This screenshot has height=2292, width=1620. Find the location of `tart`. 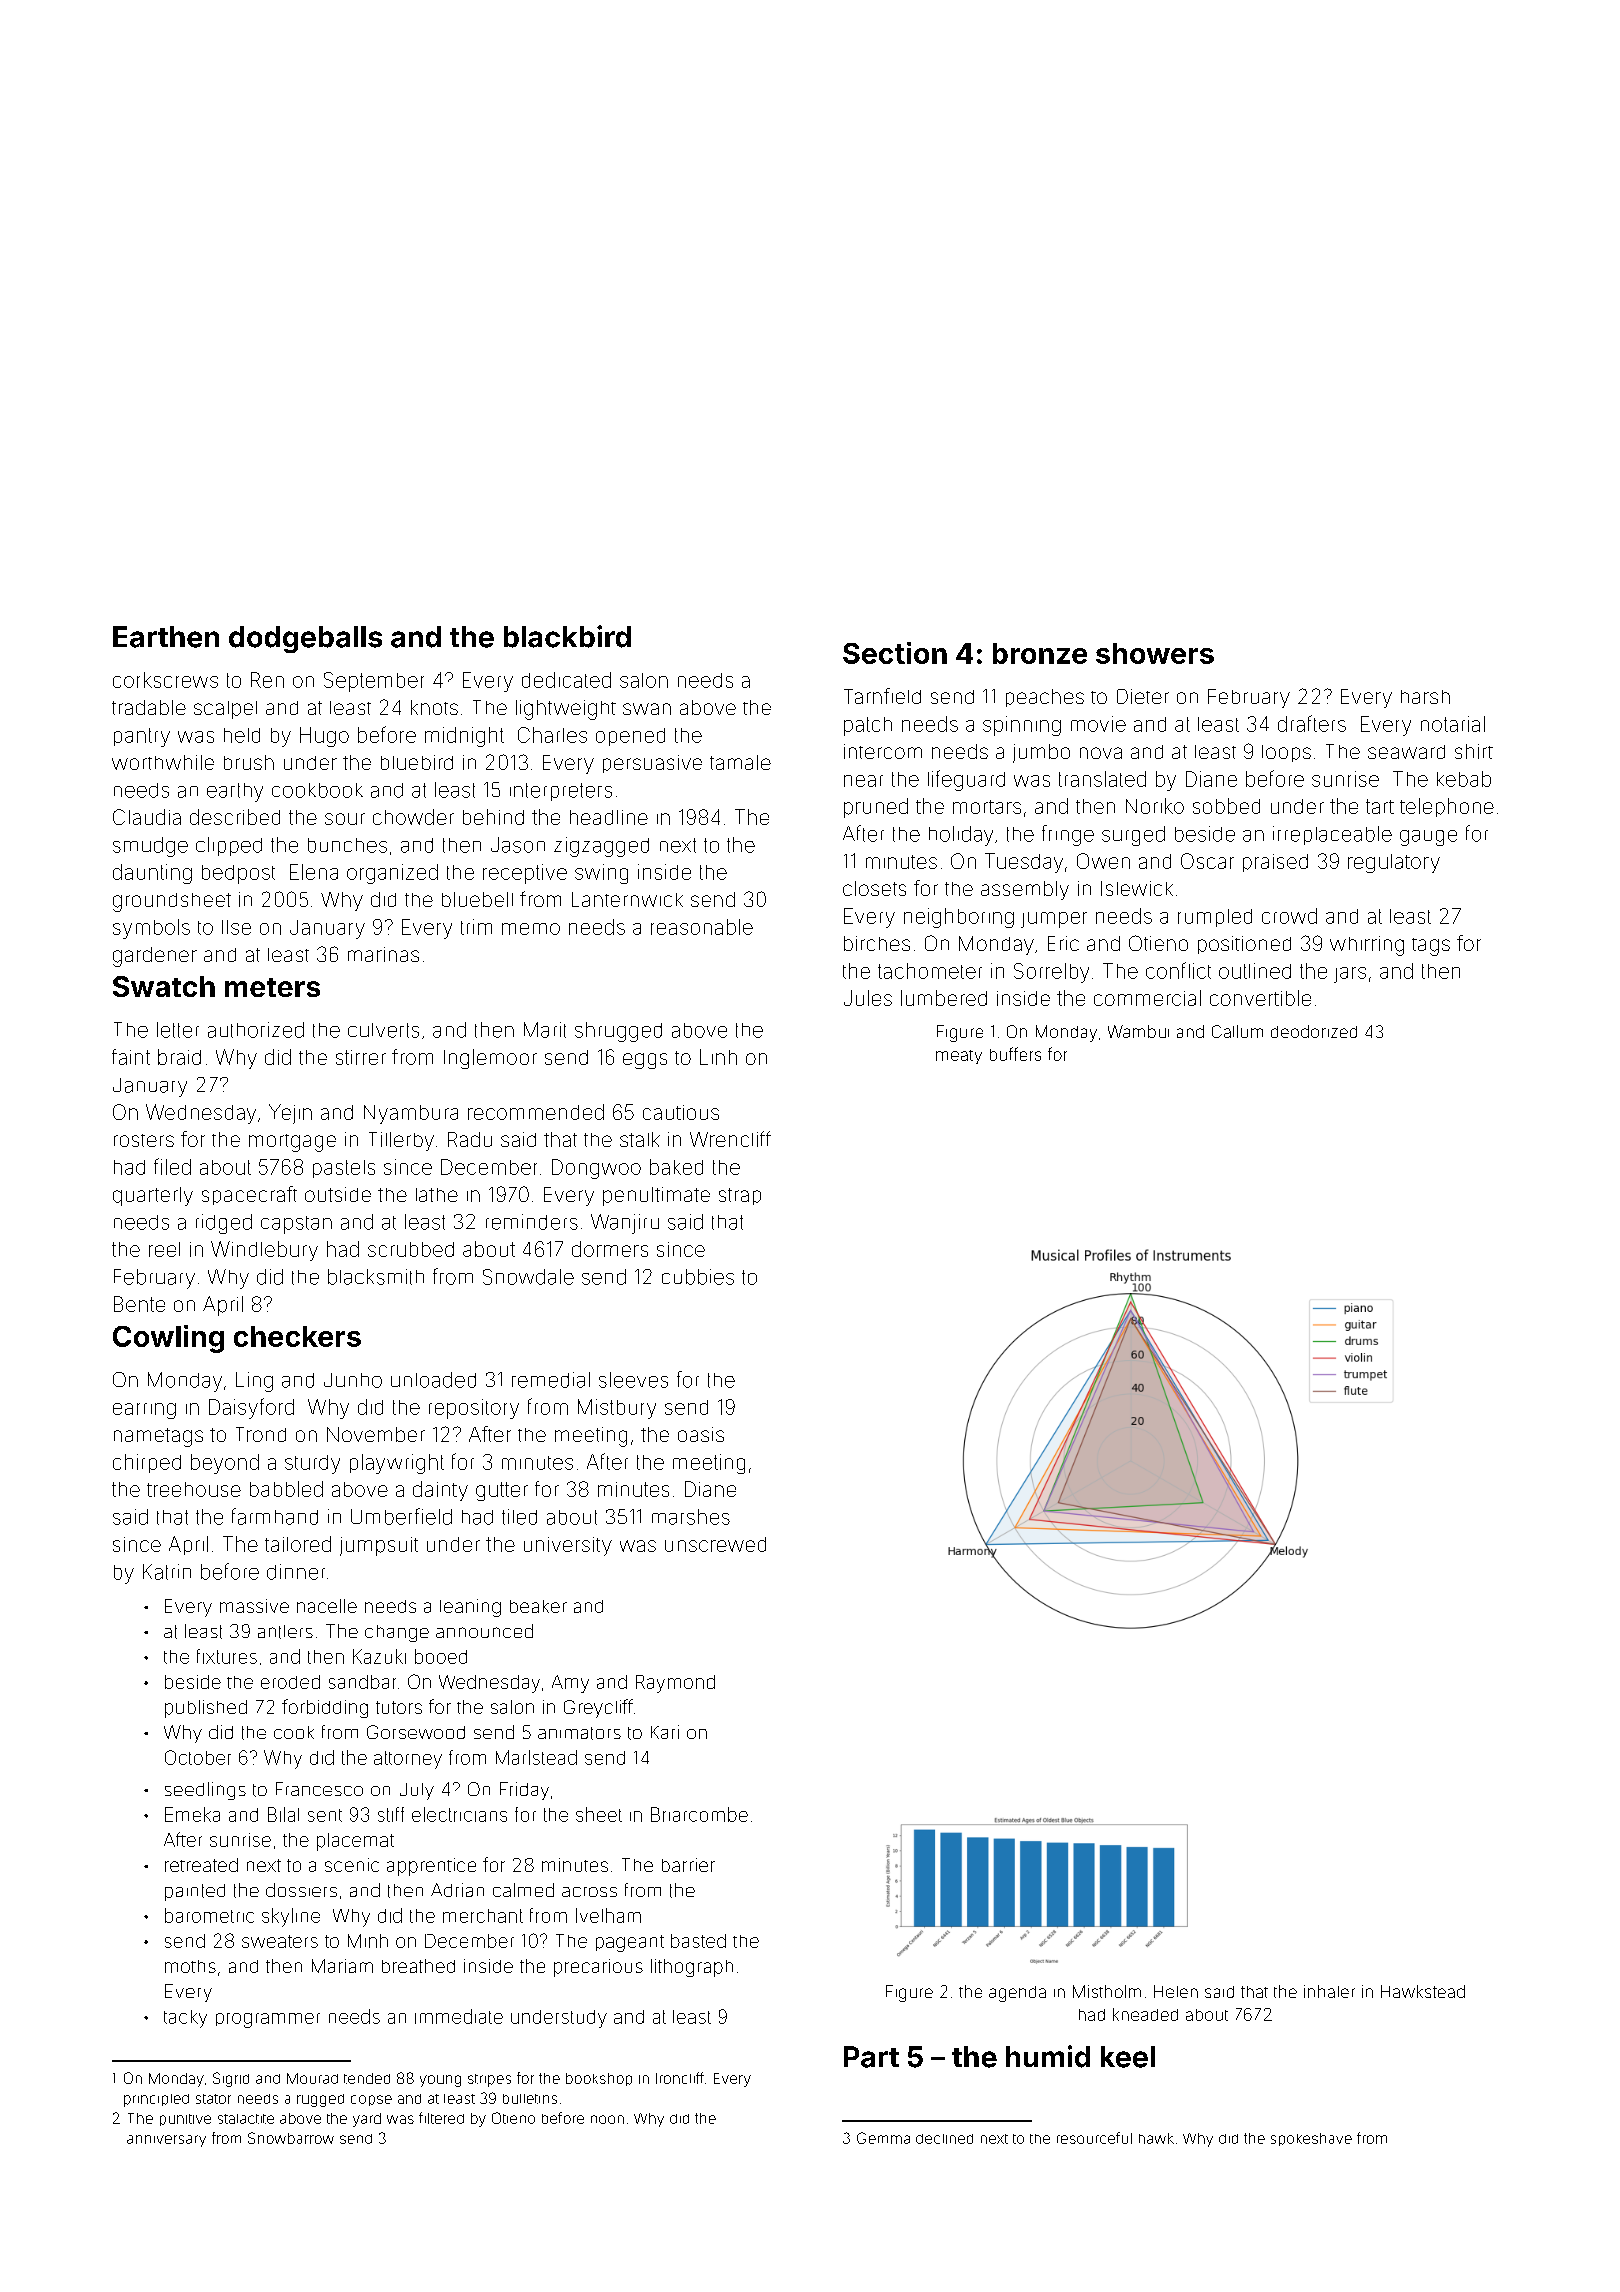

tart is located at coordinates (1380, 806).
